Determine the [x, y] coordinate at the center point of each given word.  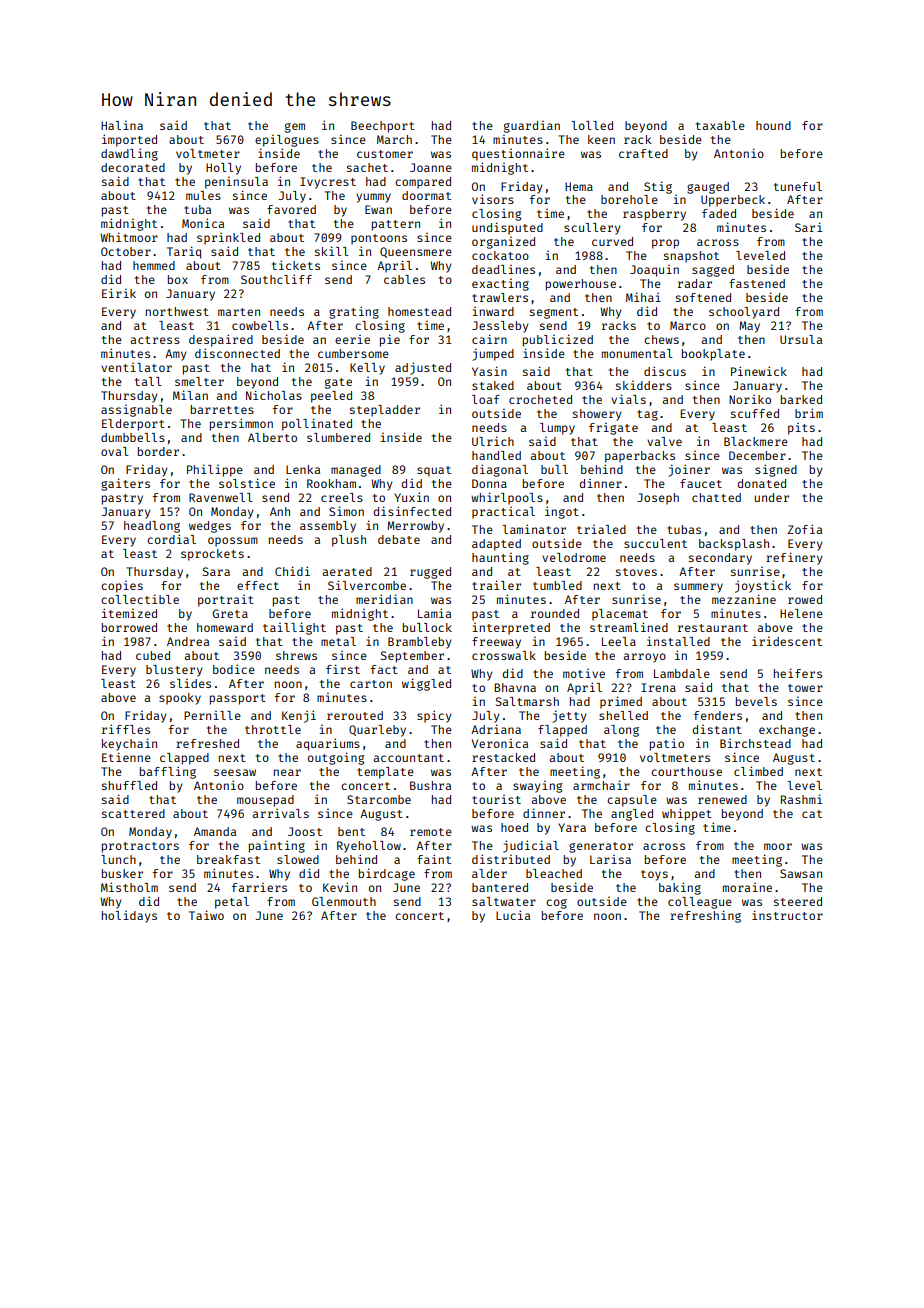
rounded [555, 613]
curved [612, 241]
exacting [500, 285]
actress [155, 340]
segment [554, 313]
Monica [203, 223]
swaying [538, 787]
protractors [140, 847]
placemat [620, 615]
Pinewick [759, 371]
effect [258, 585]
